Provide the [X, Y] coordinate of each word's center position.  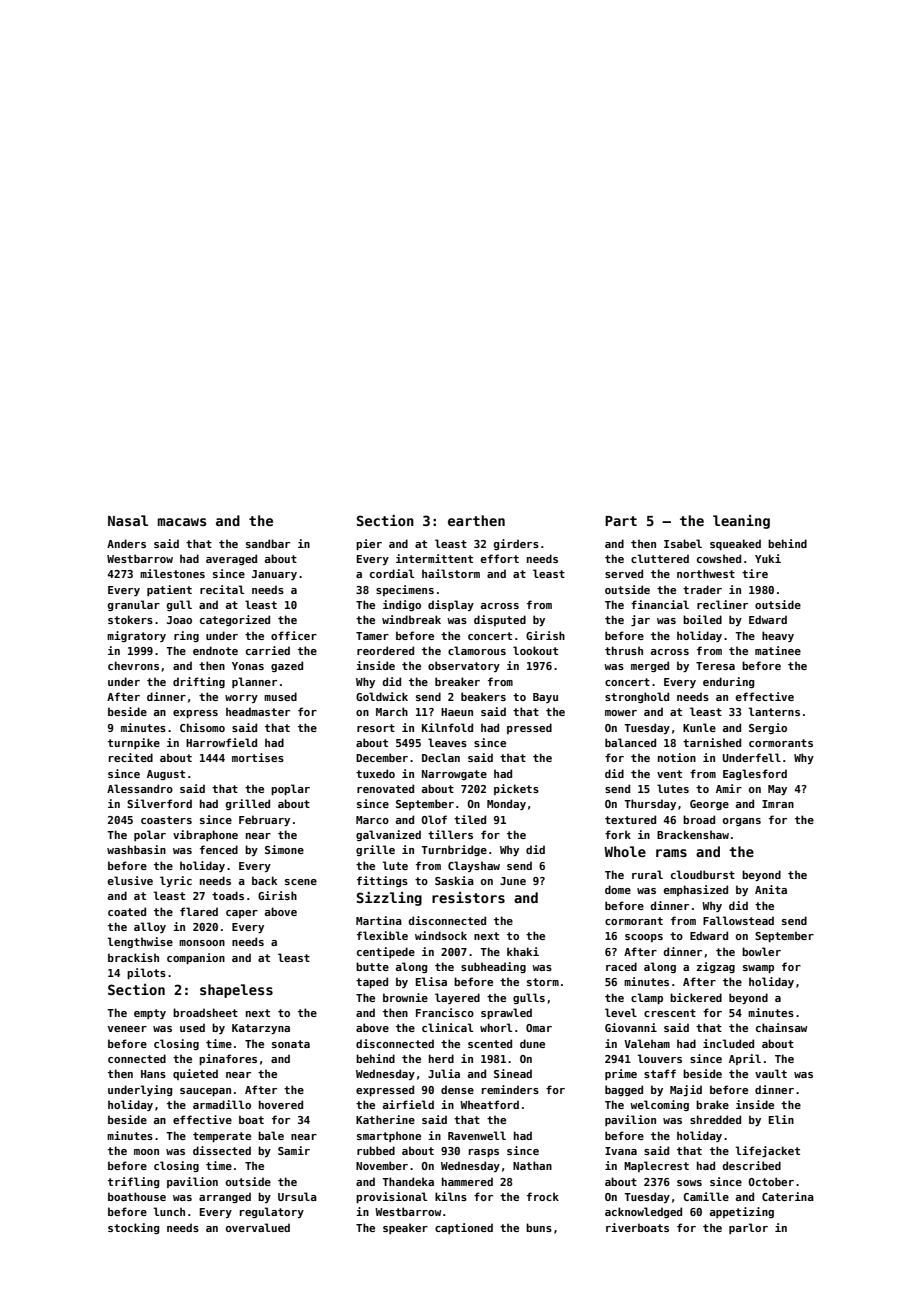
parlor [748, 1228]
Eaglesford [755, 774]
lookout [535, 650]
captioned [464, 1228]
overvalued [258, 1227]
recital [222, 589]
